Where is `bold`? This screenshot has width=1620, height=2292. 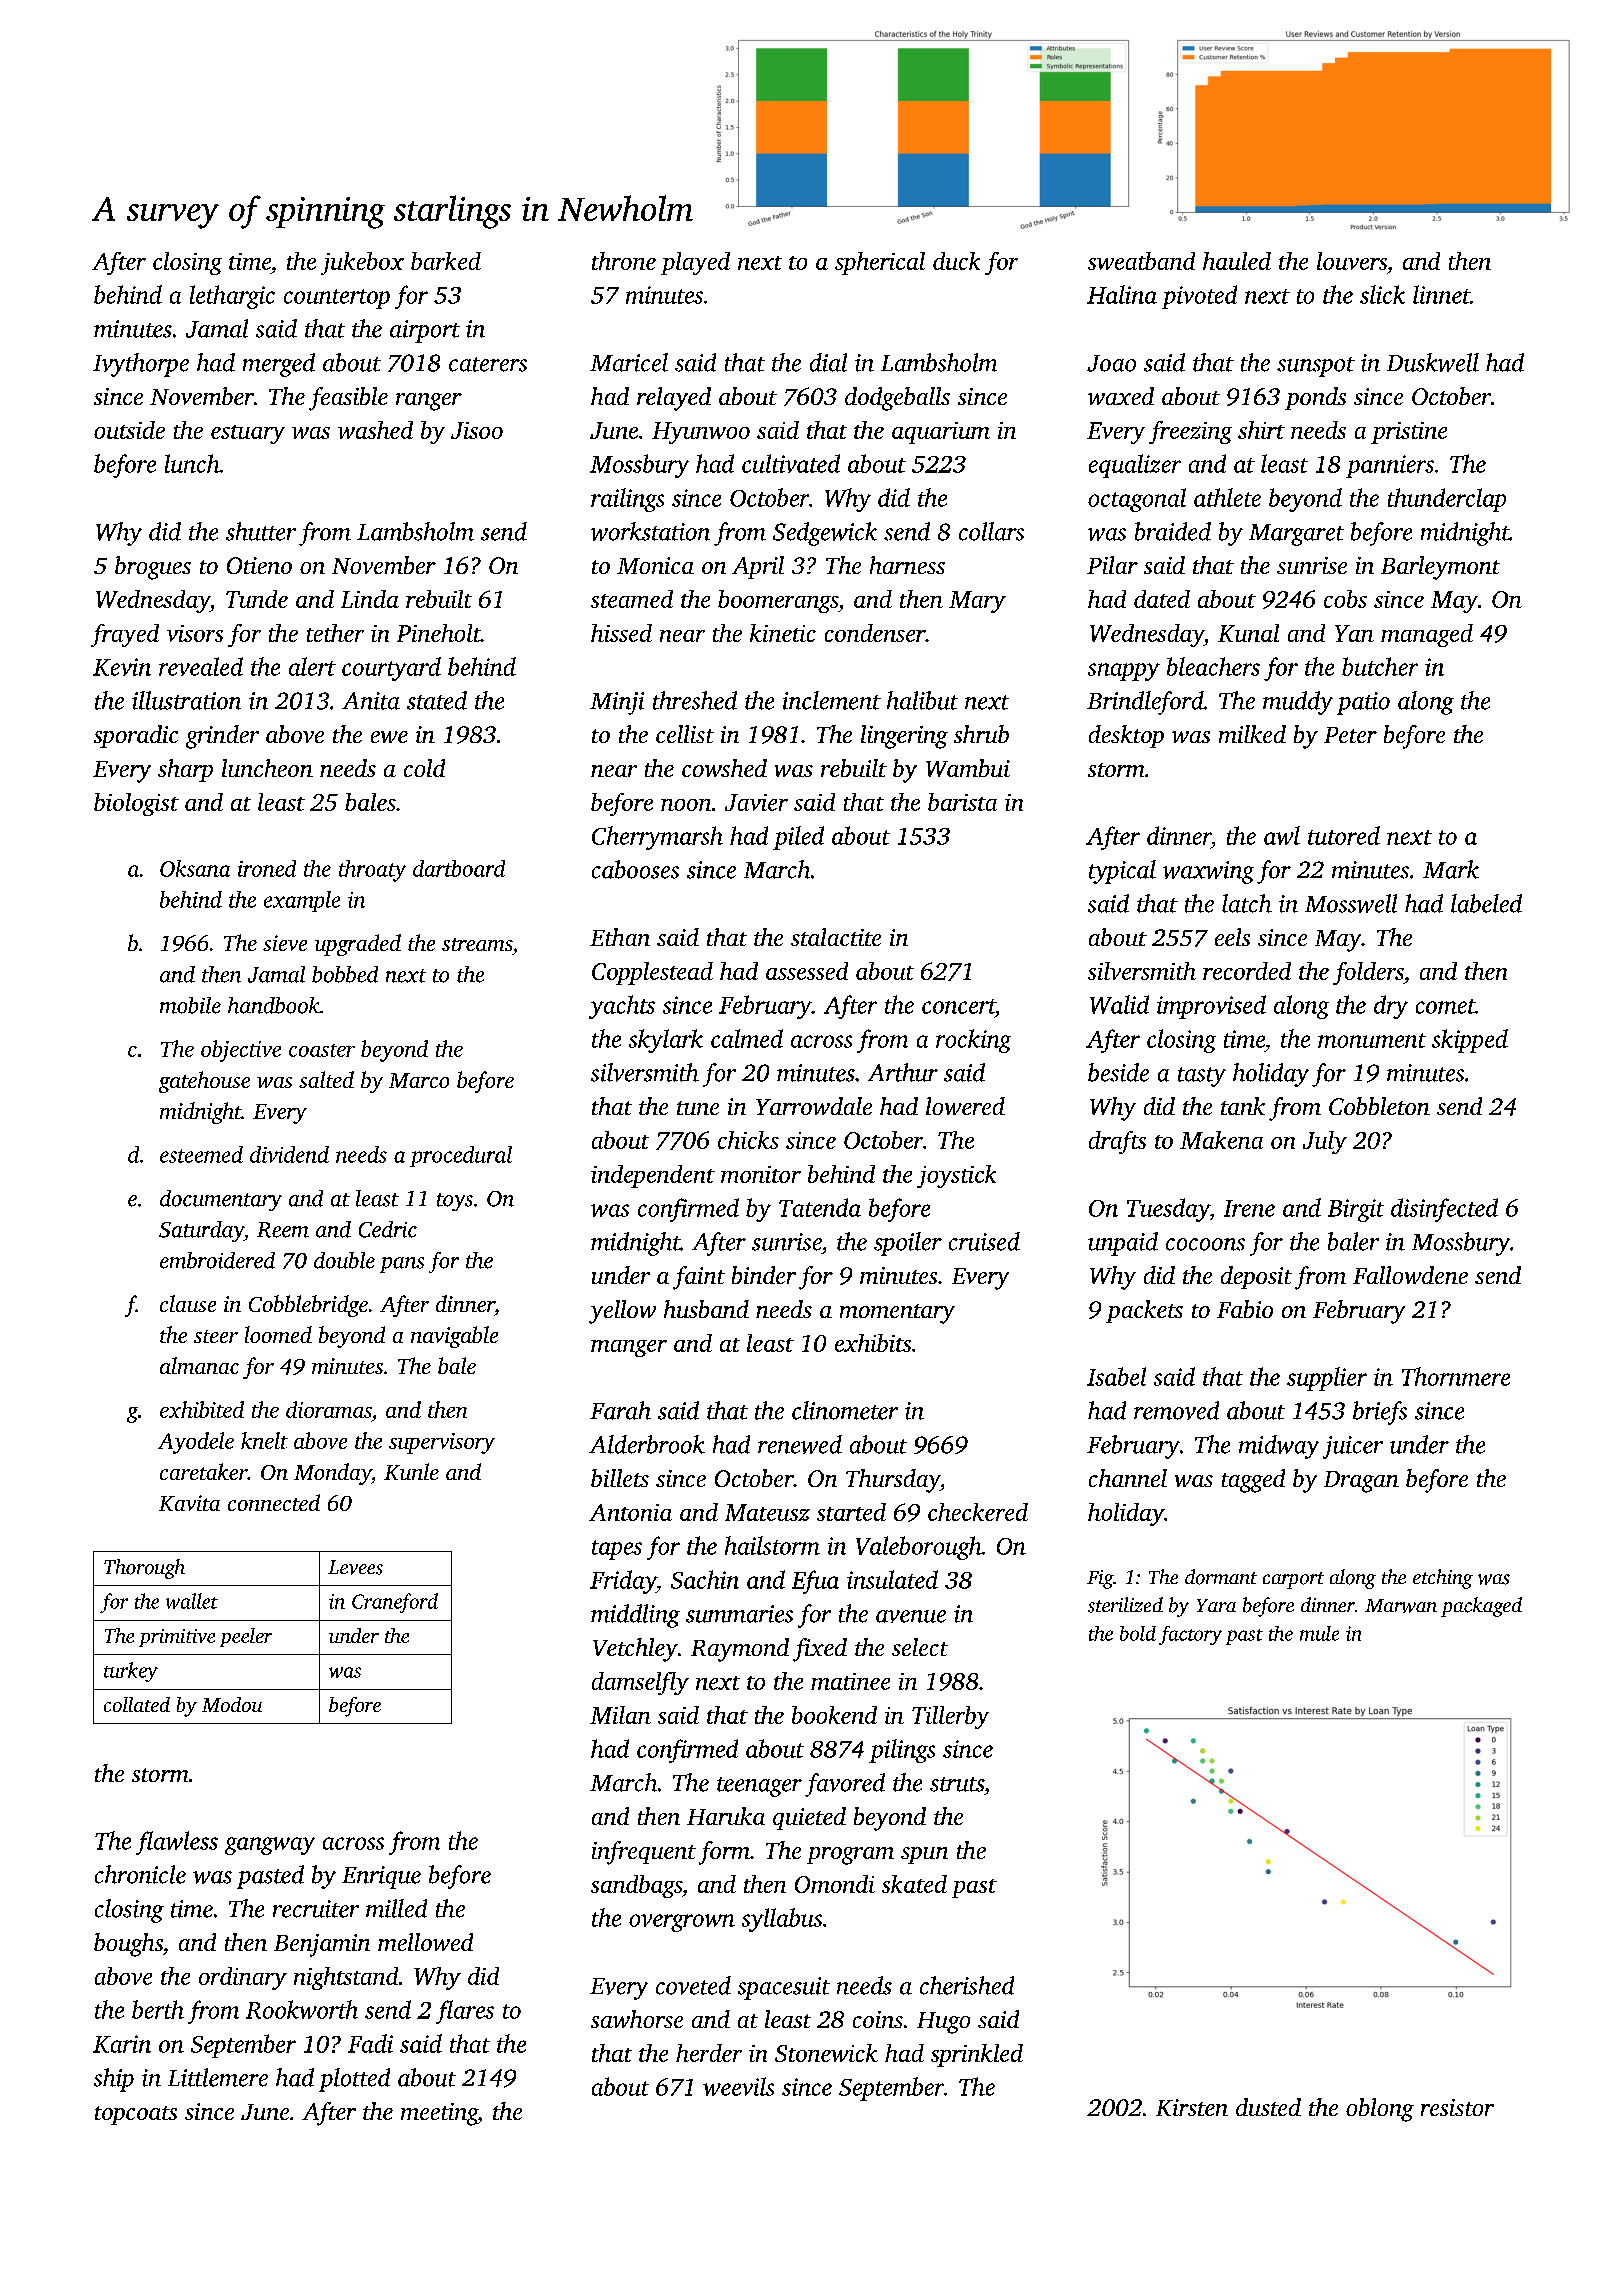 bold is located at coordinates (1138, 1633).
